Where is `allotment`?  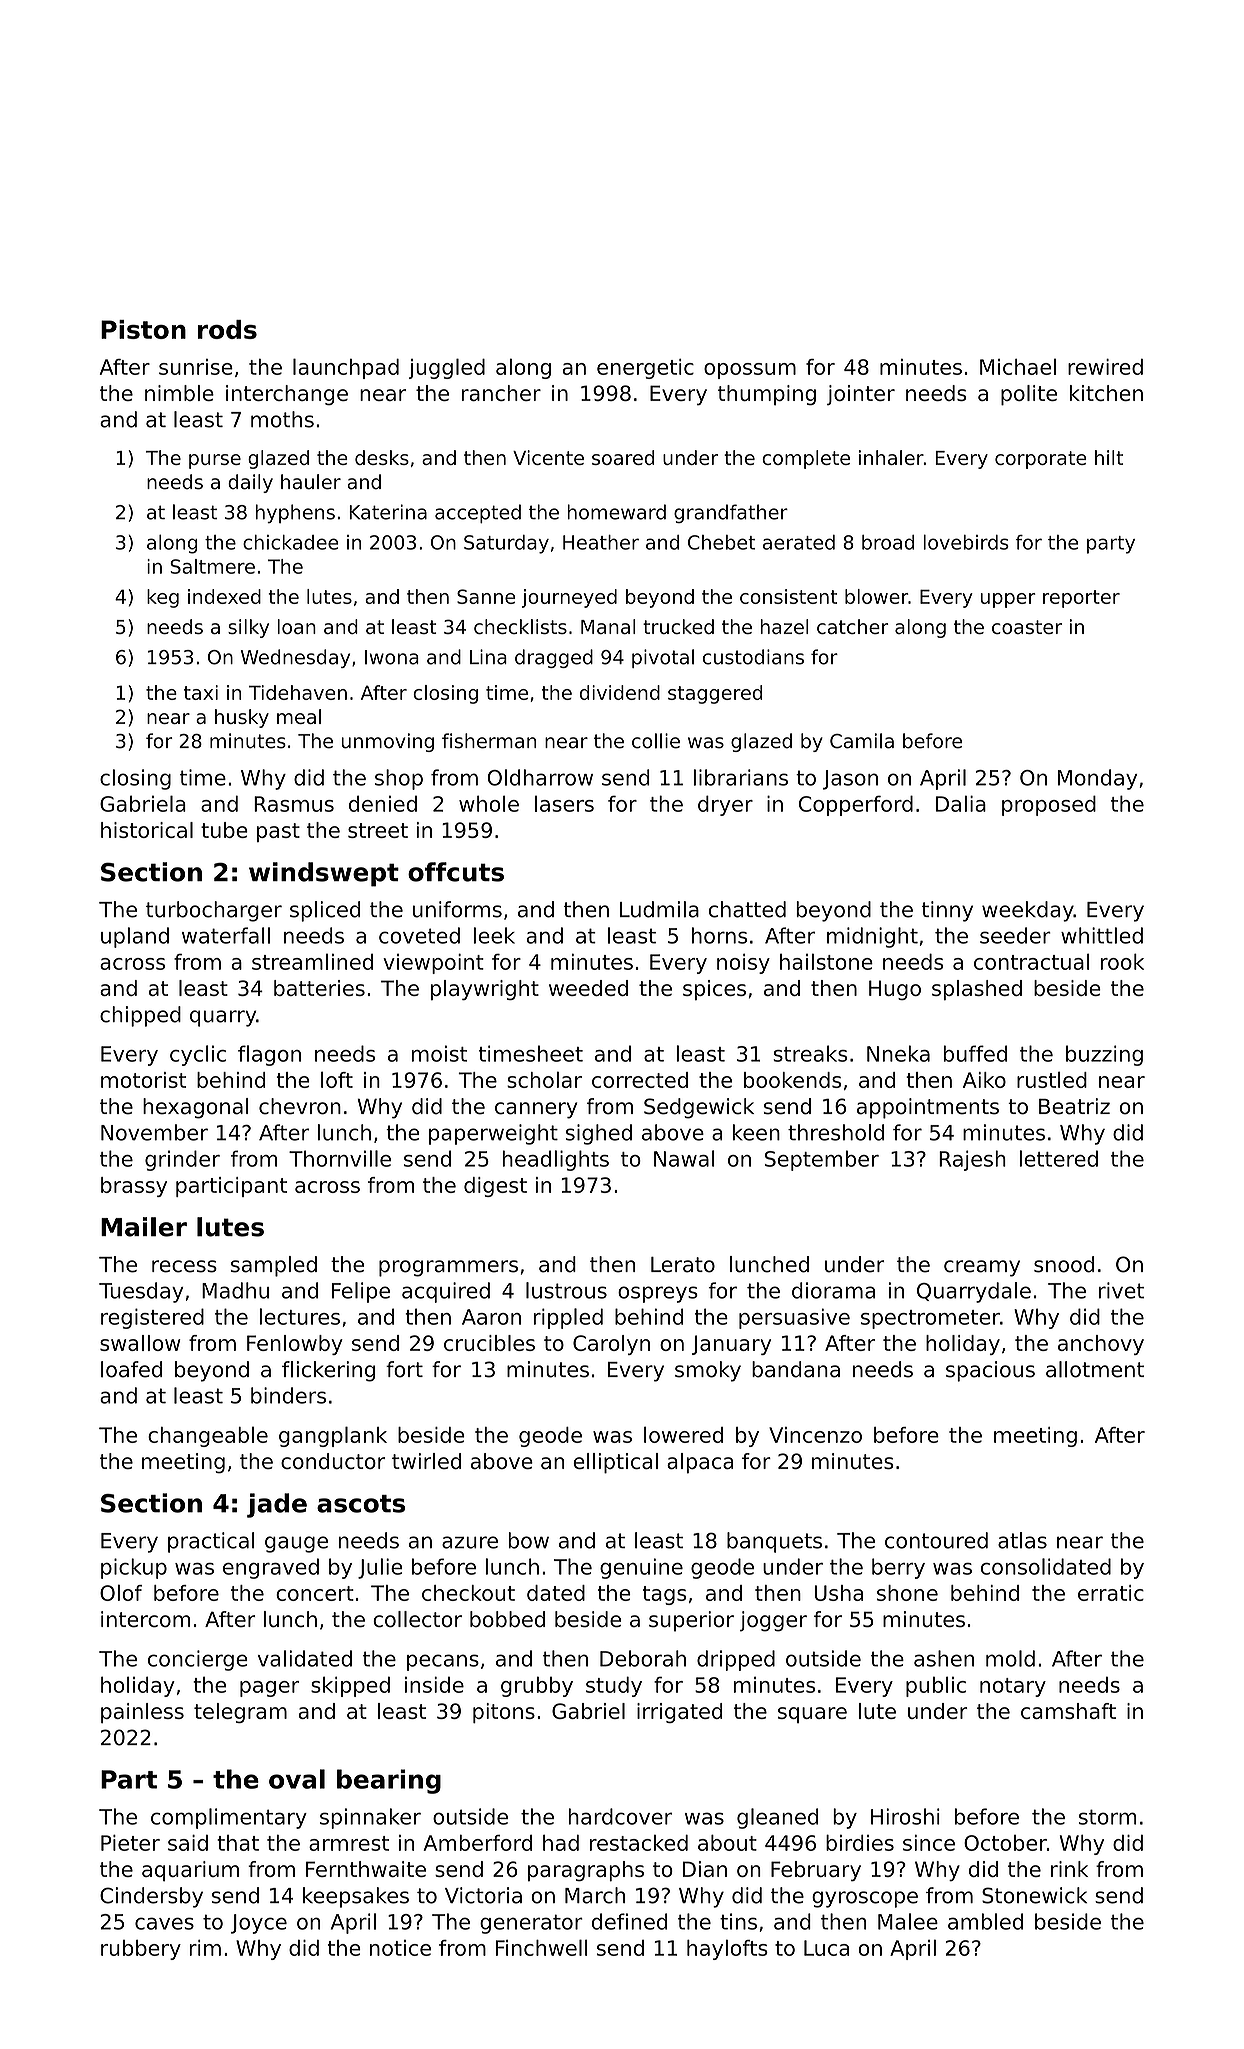 allotment is located at coordinates (1095, 1369).
